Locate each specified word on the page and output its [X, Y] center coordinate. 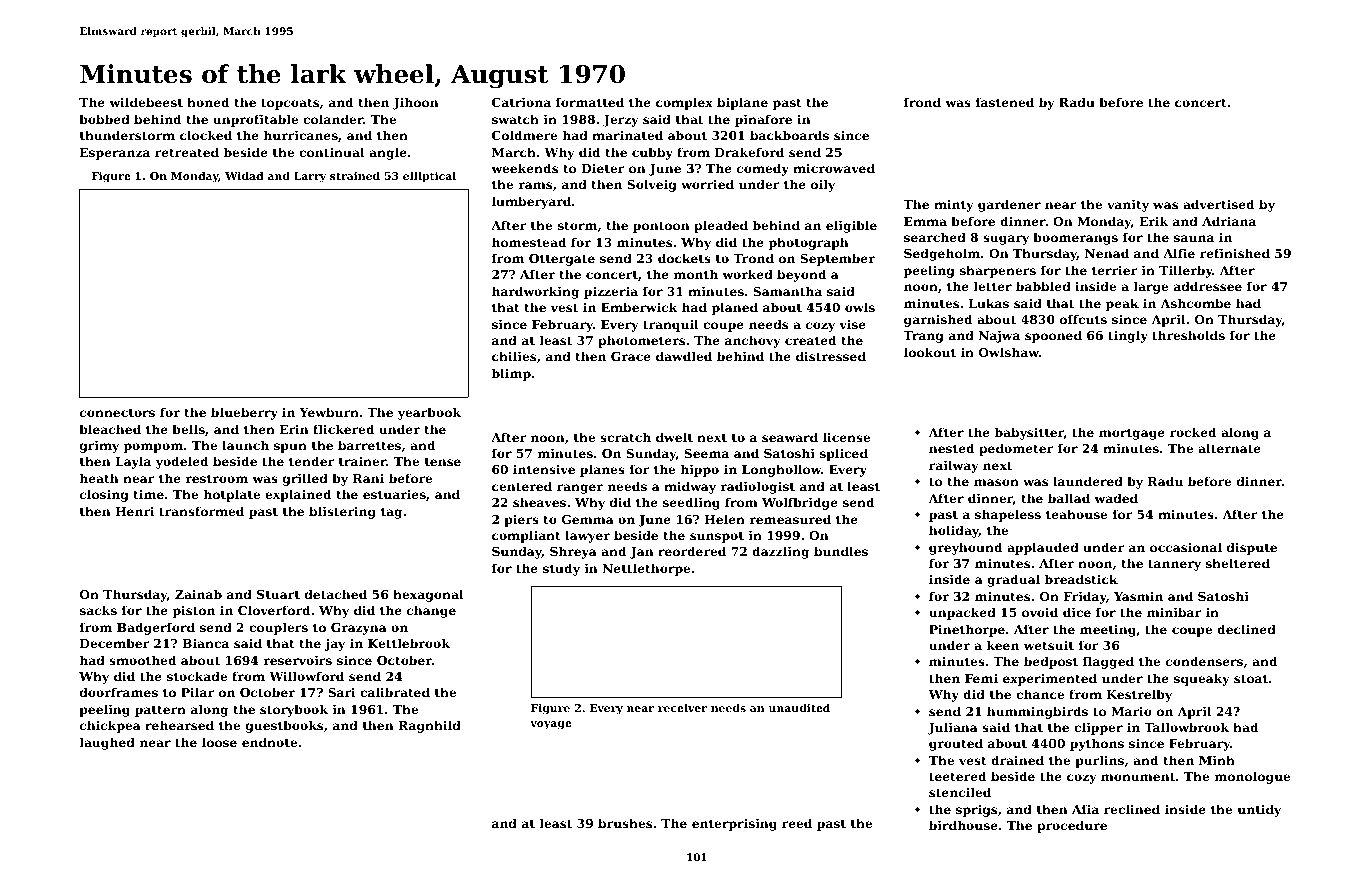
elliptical [429, 177]
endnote [269, 742]
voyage [551, 725]
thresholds [1188, 335]
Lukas [989, 303]
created [810, 340]
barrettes [369, 445]
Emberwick [639, 307]
